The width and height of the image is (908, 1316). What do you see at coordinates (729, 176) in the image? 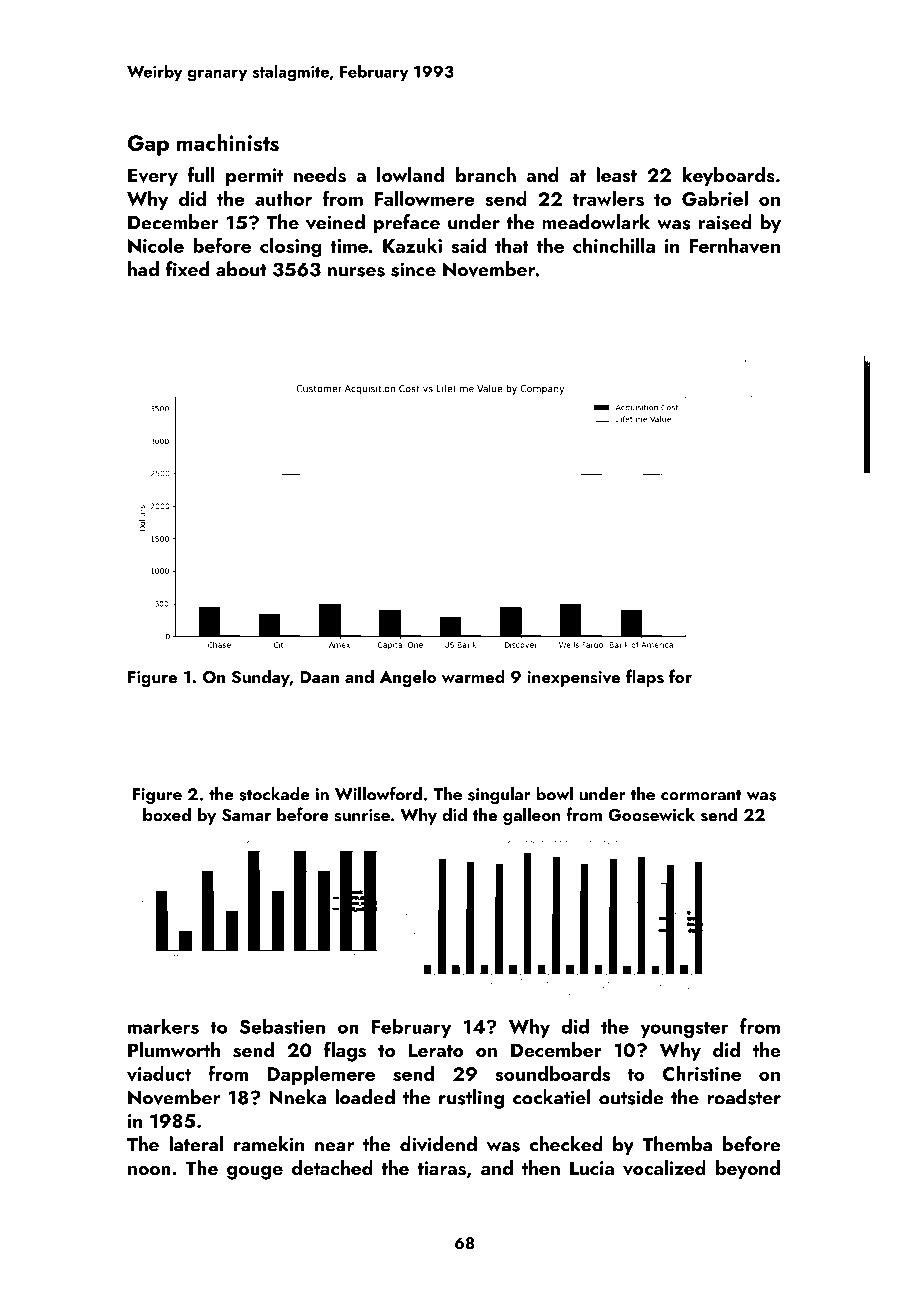
I see `keyboards` at bounding box center [729, 176].
